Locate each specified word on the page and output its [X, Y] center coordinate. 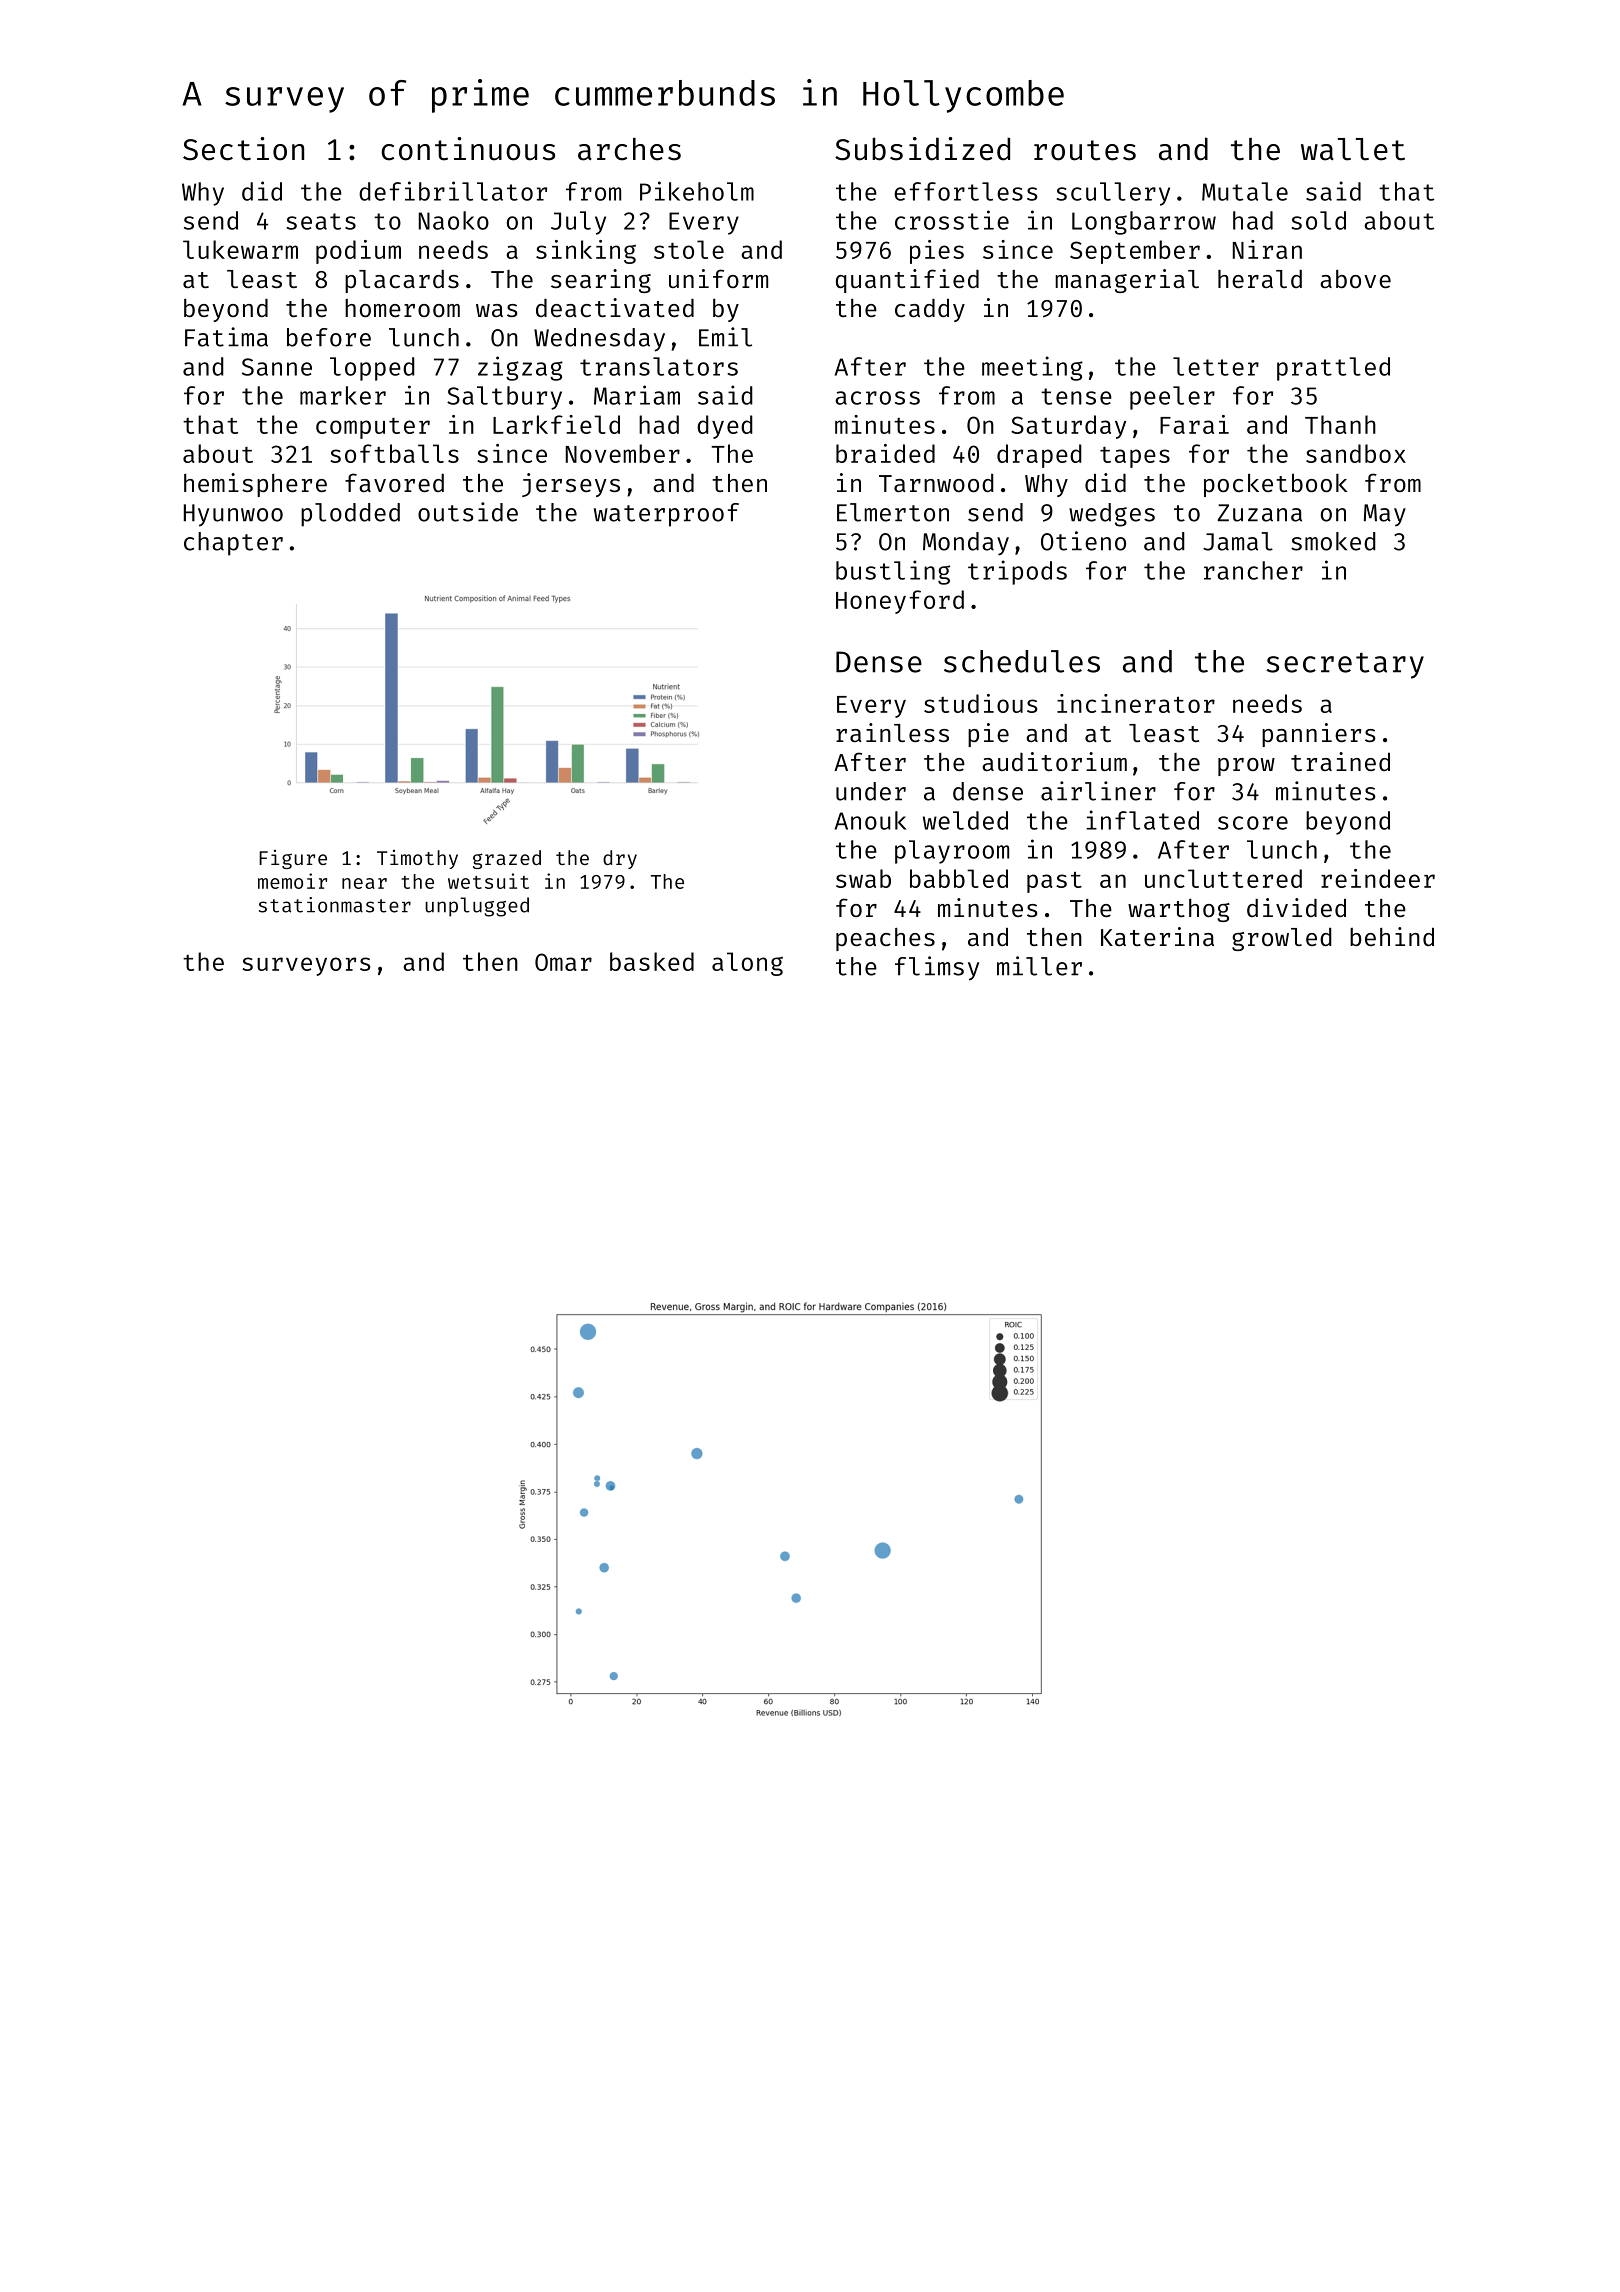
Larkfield [556, 424]
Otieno [1083, 541]
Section [243, 149]
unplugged [477, 907]
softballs [394, 453]
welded [965, 820]
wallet [1353, 149]
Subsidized [922, 149]
